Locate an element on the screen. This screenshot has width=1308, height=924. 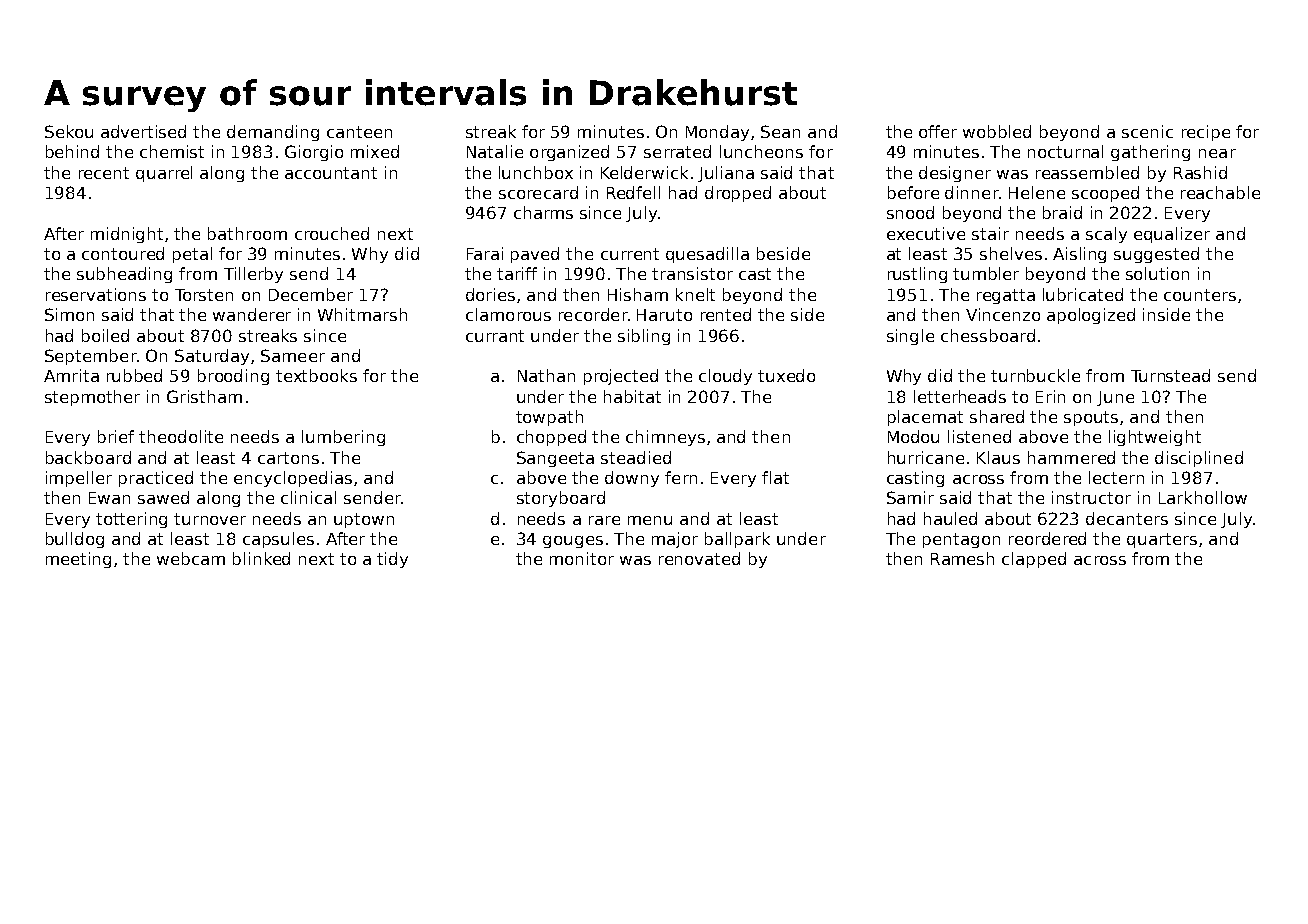
lubricated is located at coordinates (1083, 294).
